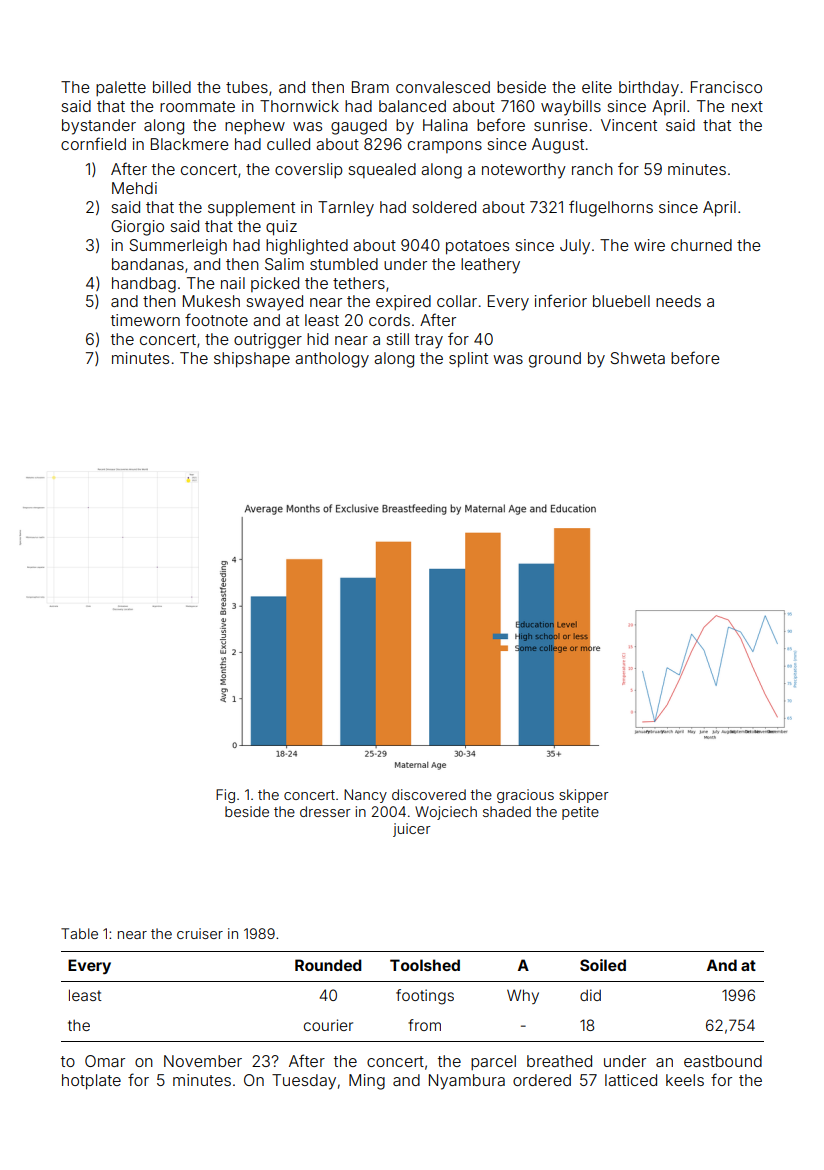 This screenshot has height=1170, width=824. What do you see at coordinates (145, 320) in the screenshot?
I see `timeworn` at bounding box center [145, 320].
